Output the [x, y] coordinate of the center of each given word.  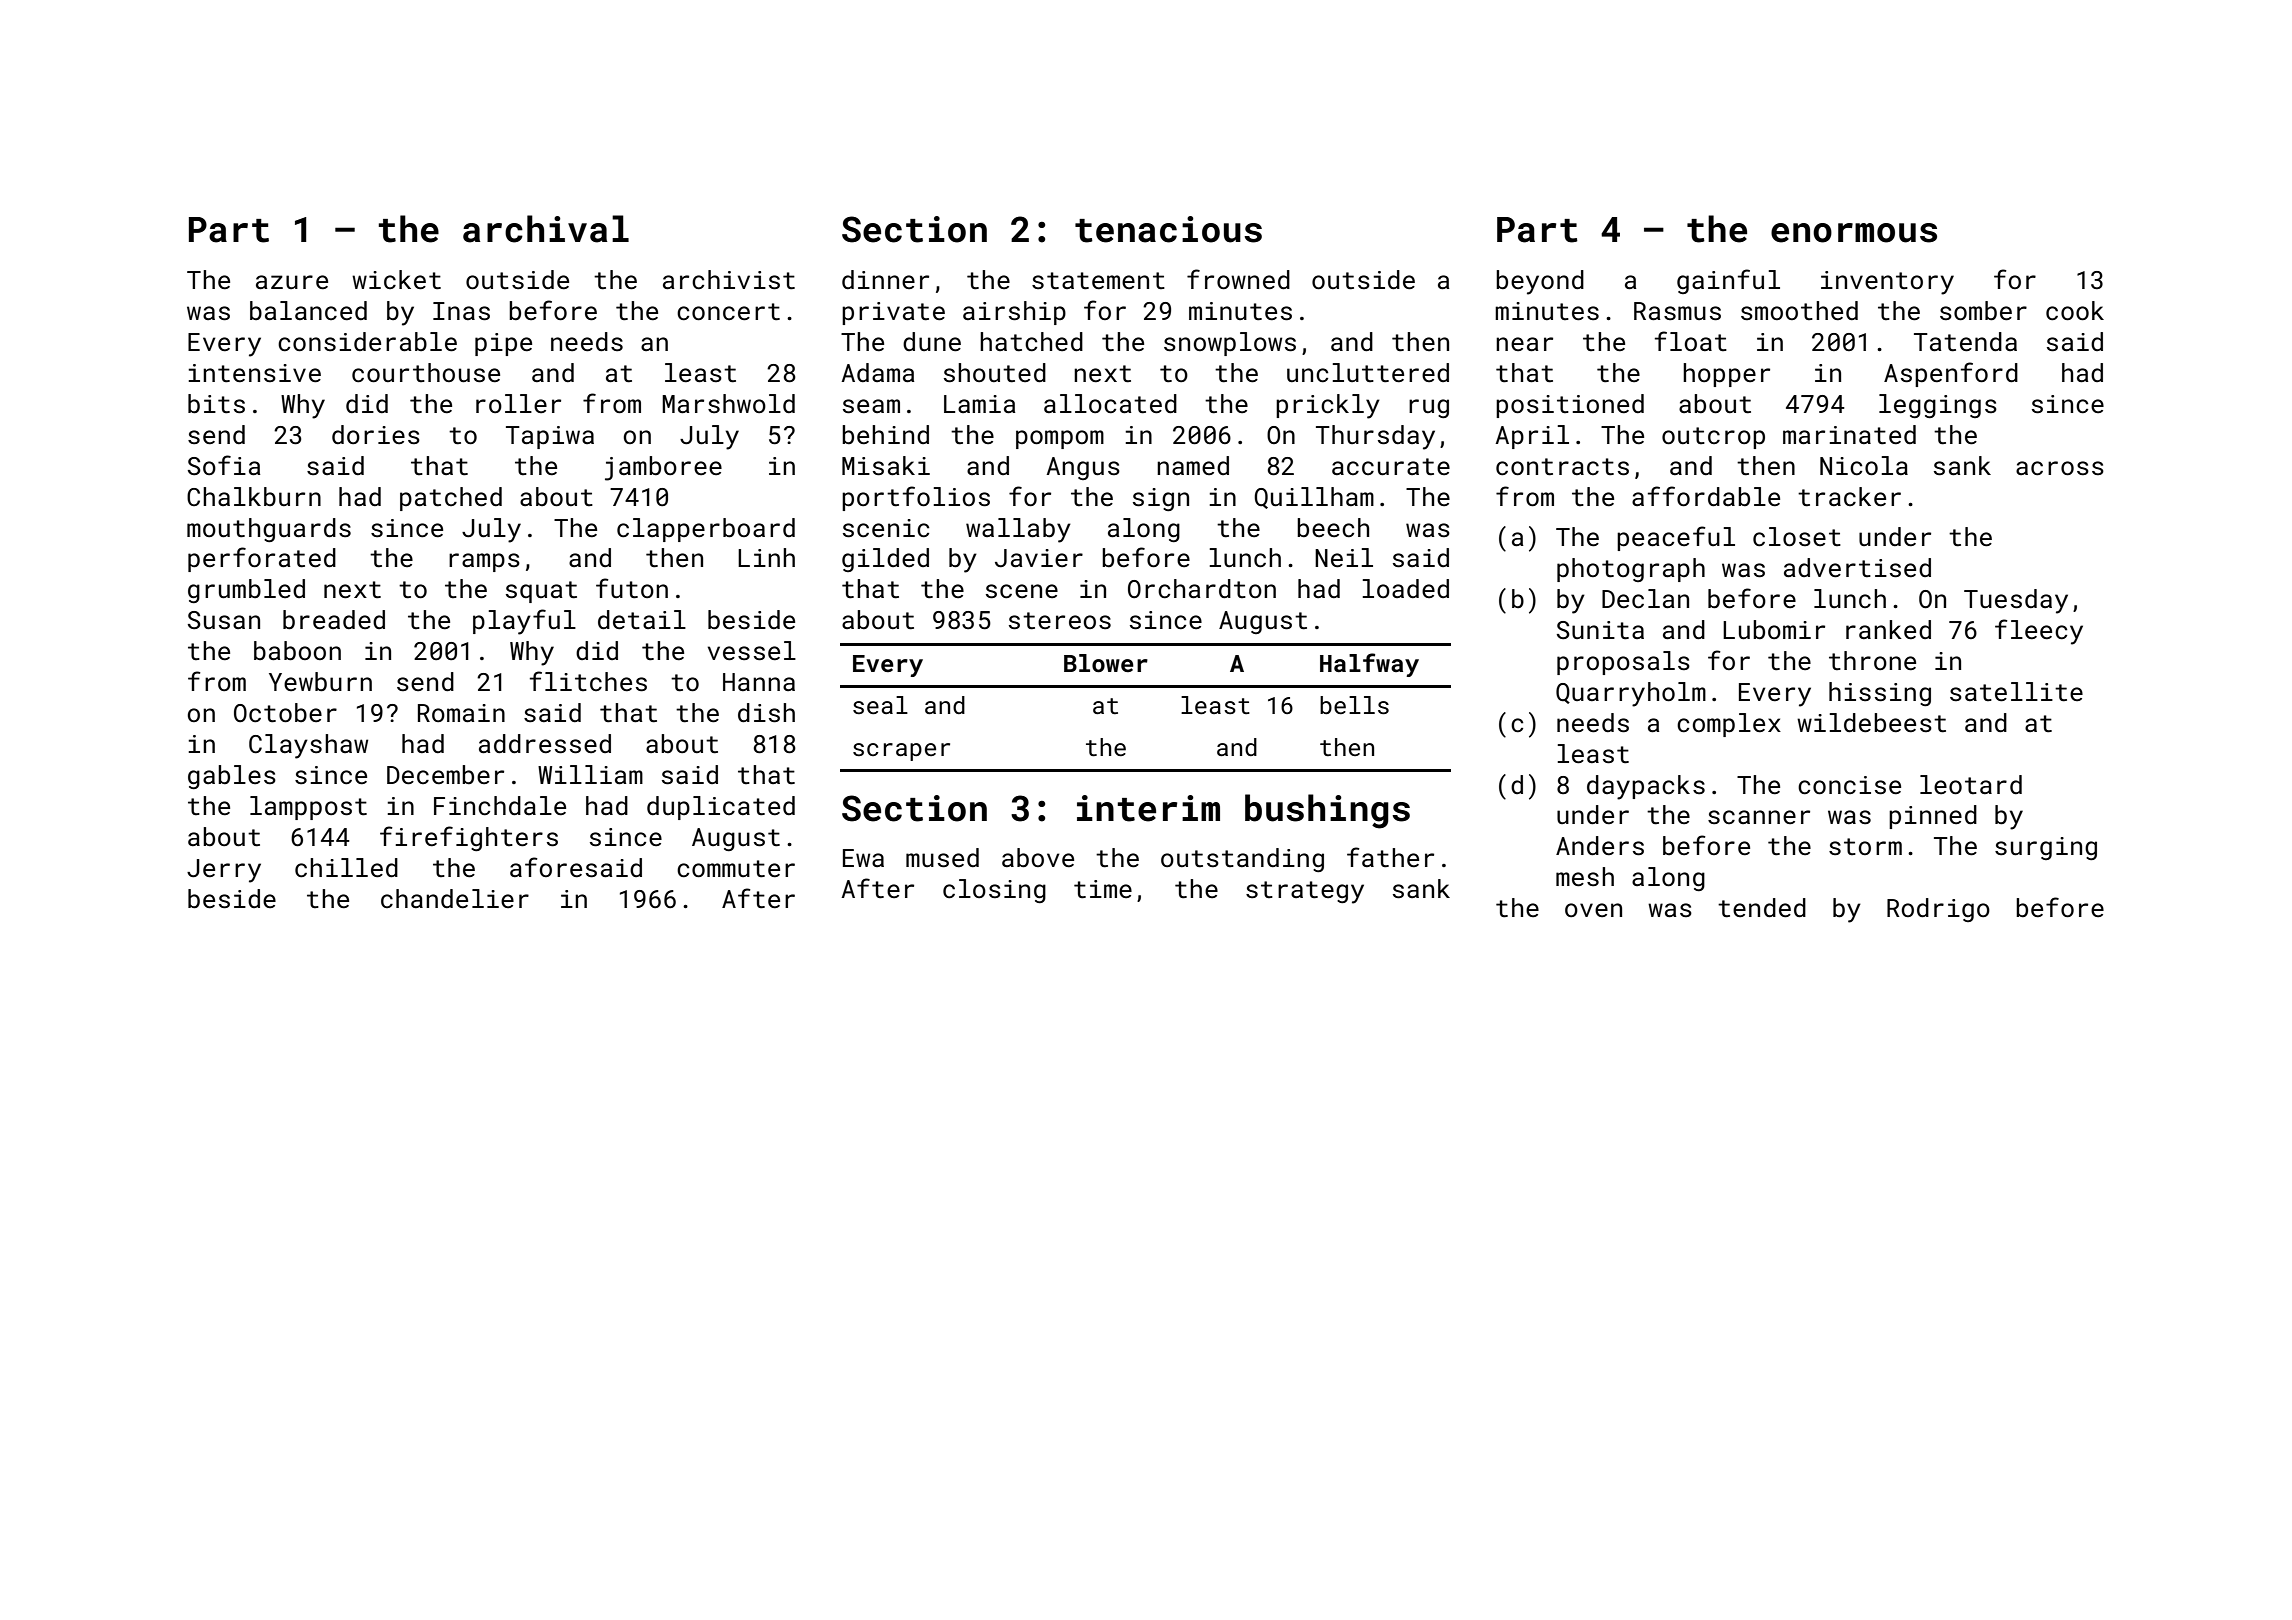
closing [994, 891]
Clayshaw [308, 746]
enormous [1854, 233]
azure [292, 282]
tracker [1849, 497]
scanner [1759, 817]
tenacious [1168, 229]
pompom [1060, 439]
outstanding [1242, 860]
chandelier [455, 899]
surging [2046, 848]
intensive [254, 373]
